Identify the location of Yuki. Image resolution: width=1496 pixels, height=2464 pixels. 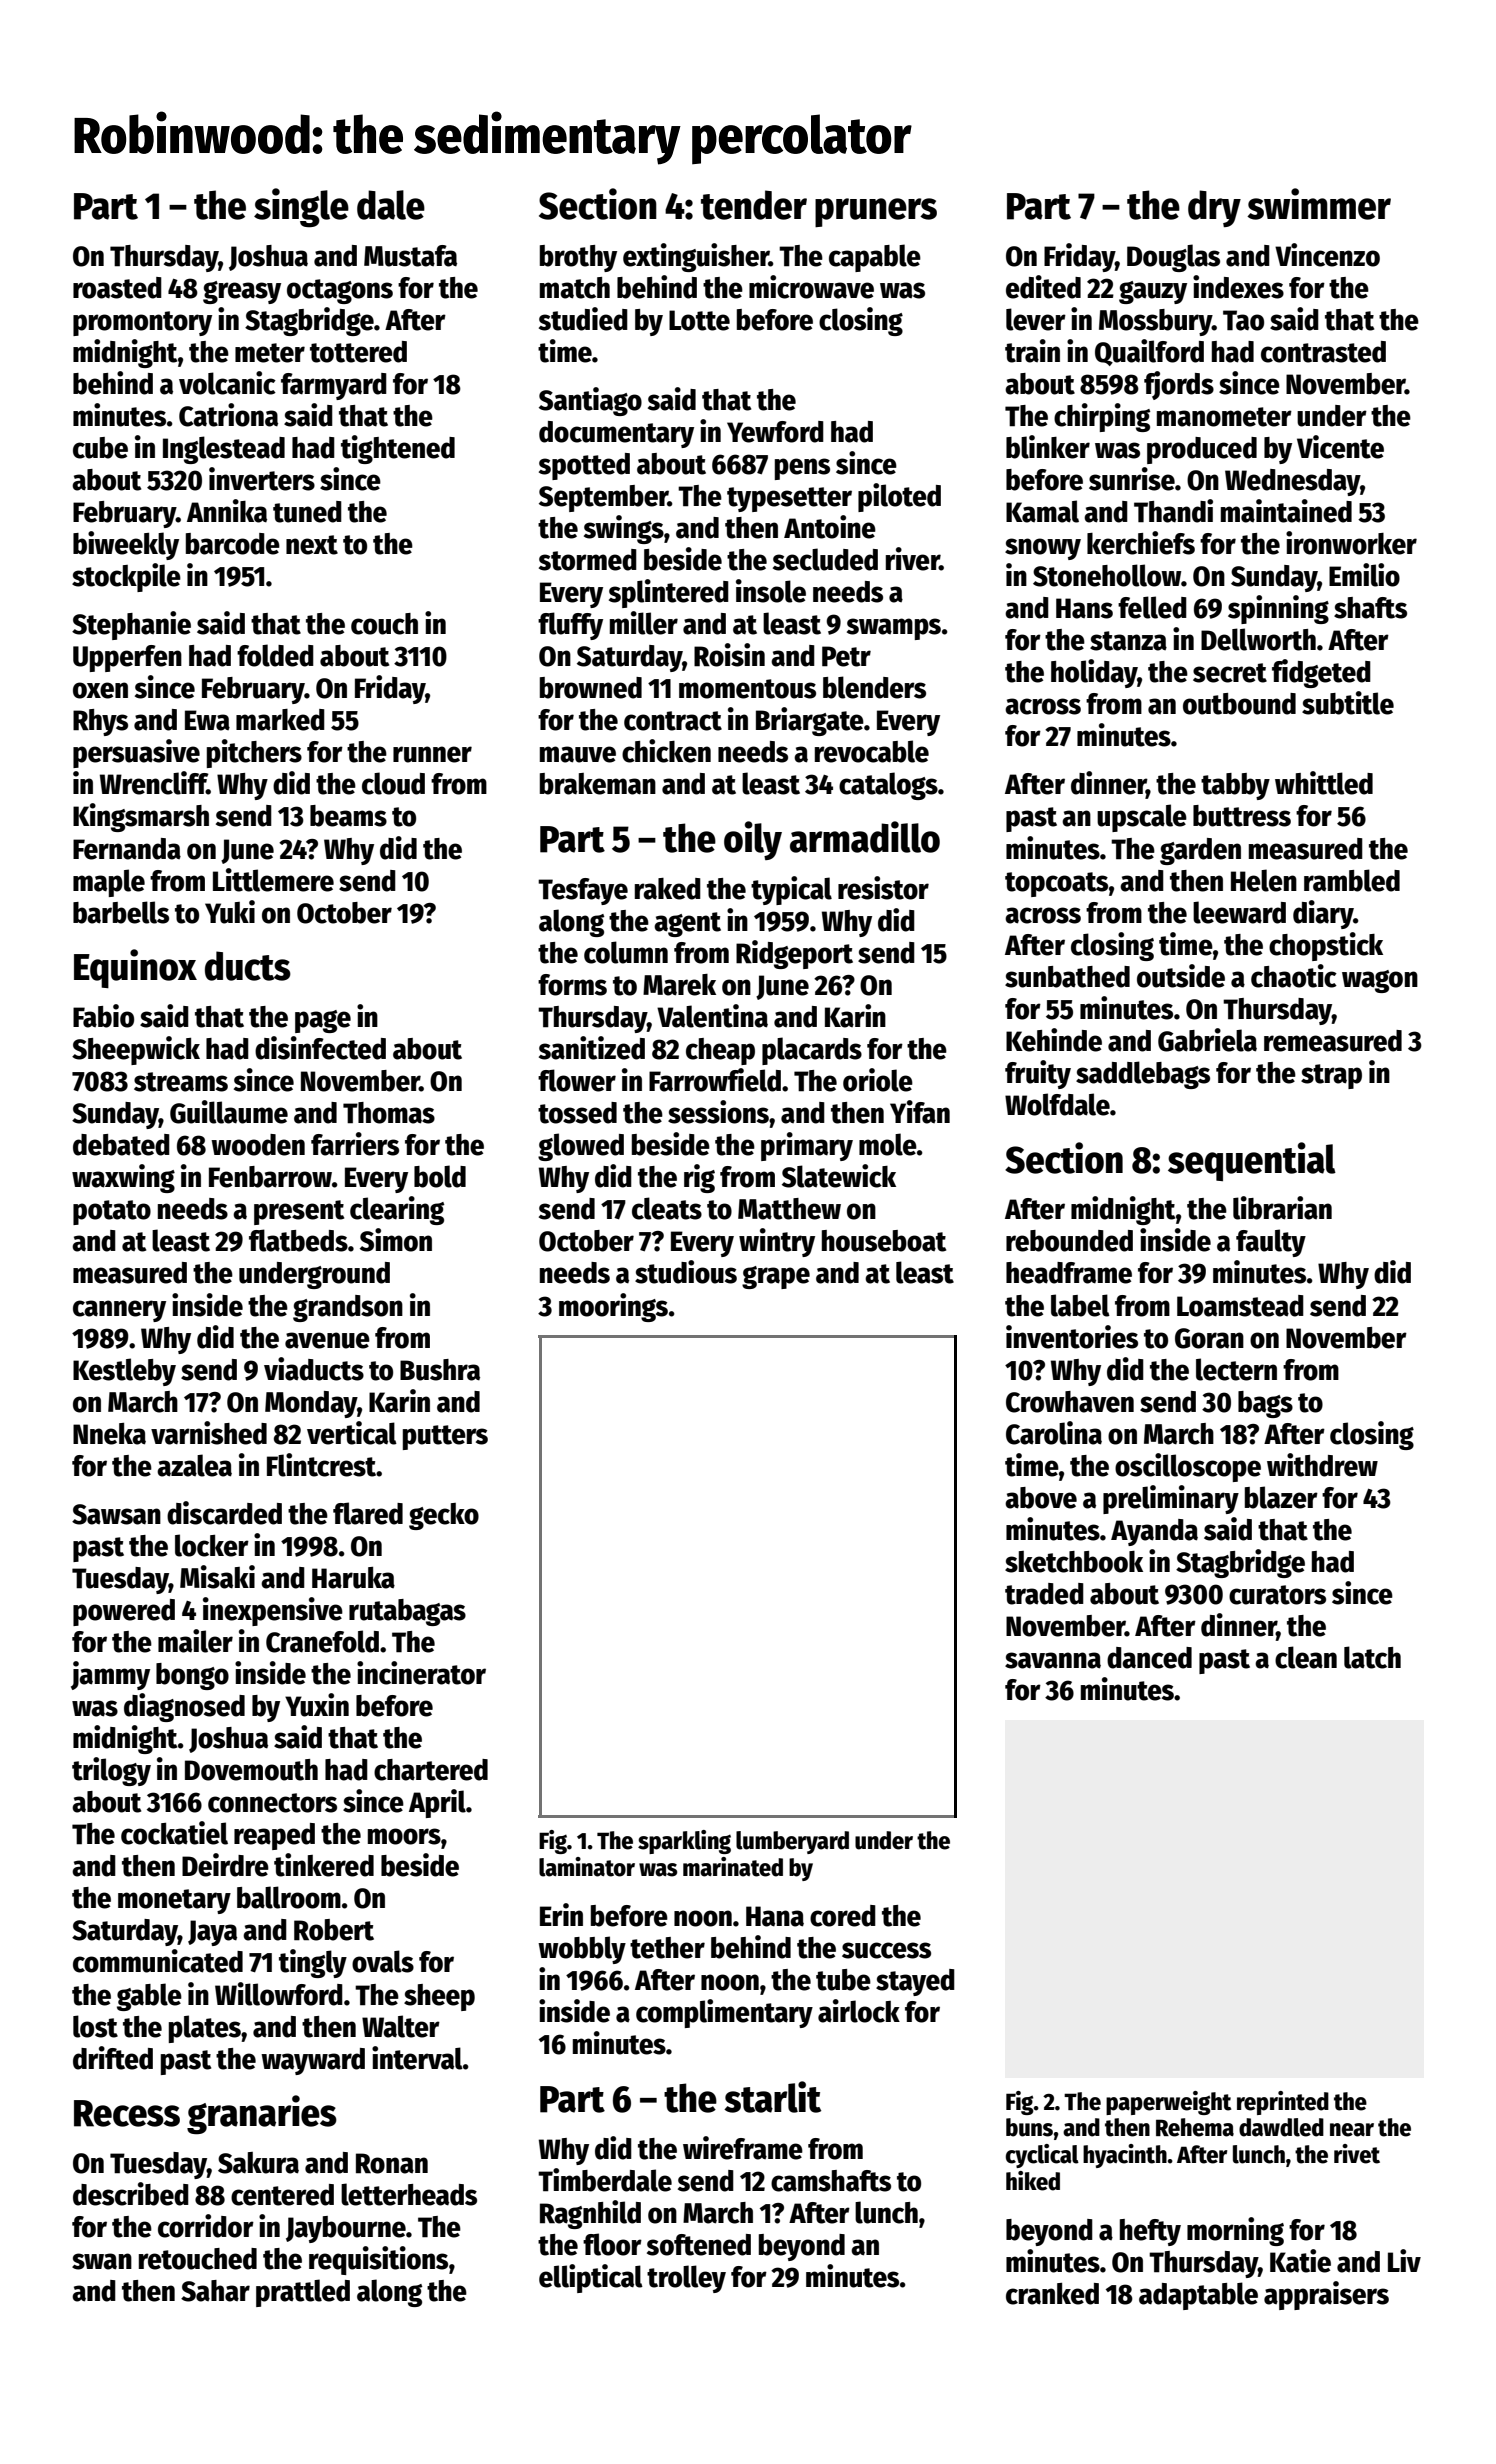
(230, 912).
